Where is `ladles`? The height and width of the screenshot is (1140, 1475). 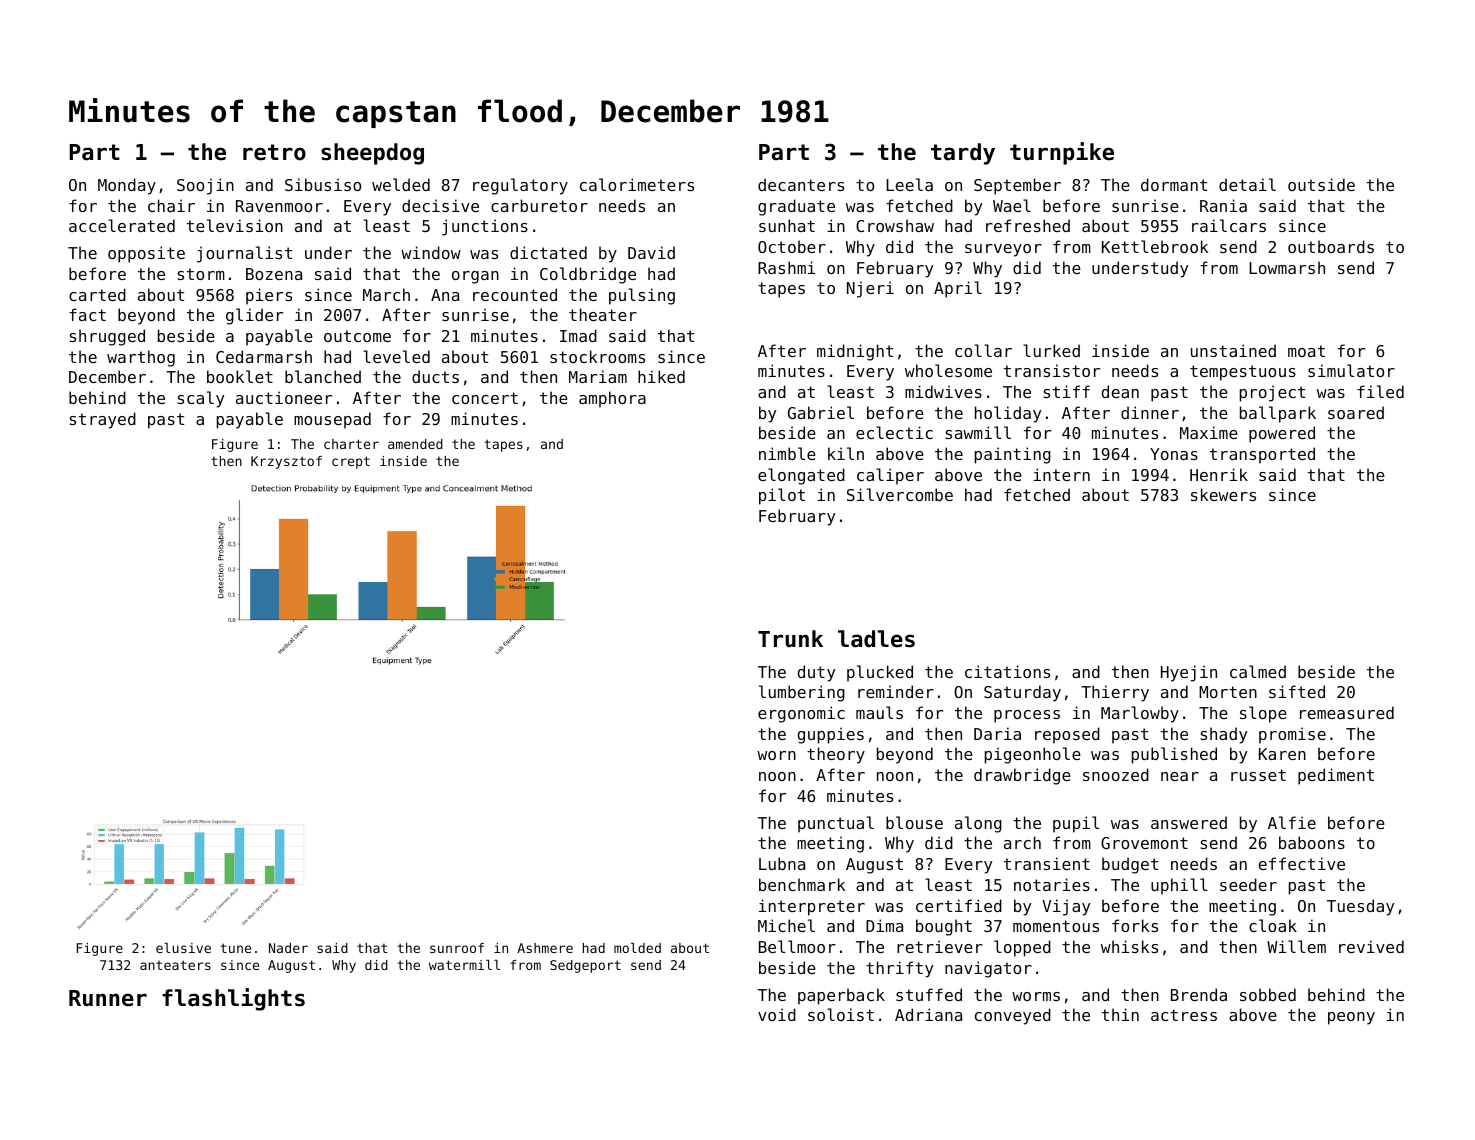
ladles is located at coordinates (876, 639).
